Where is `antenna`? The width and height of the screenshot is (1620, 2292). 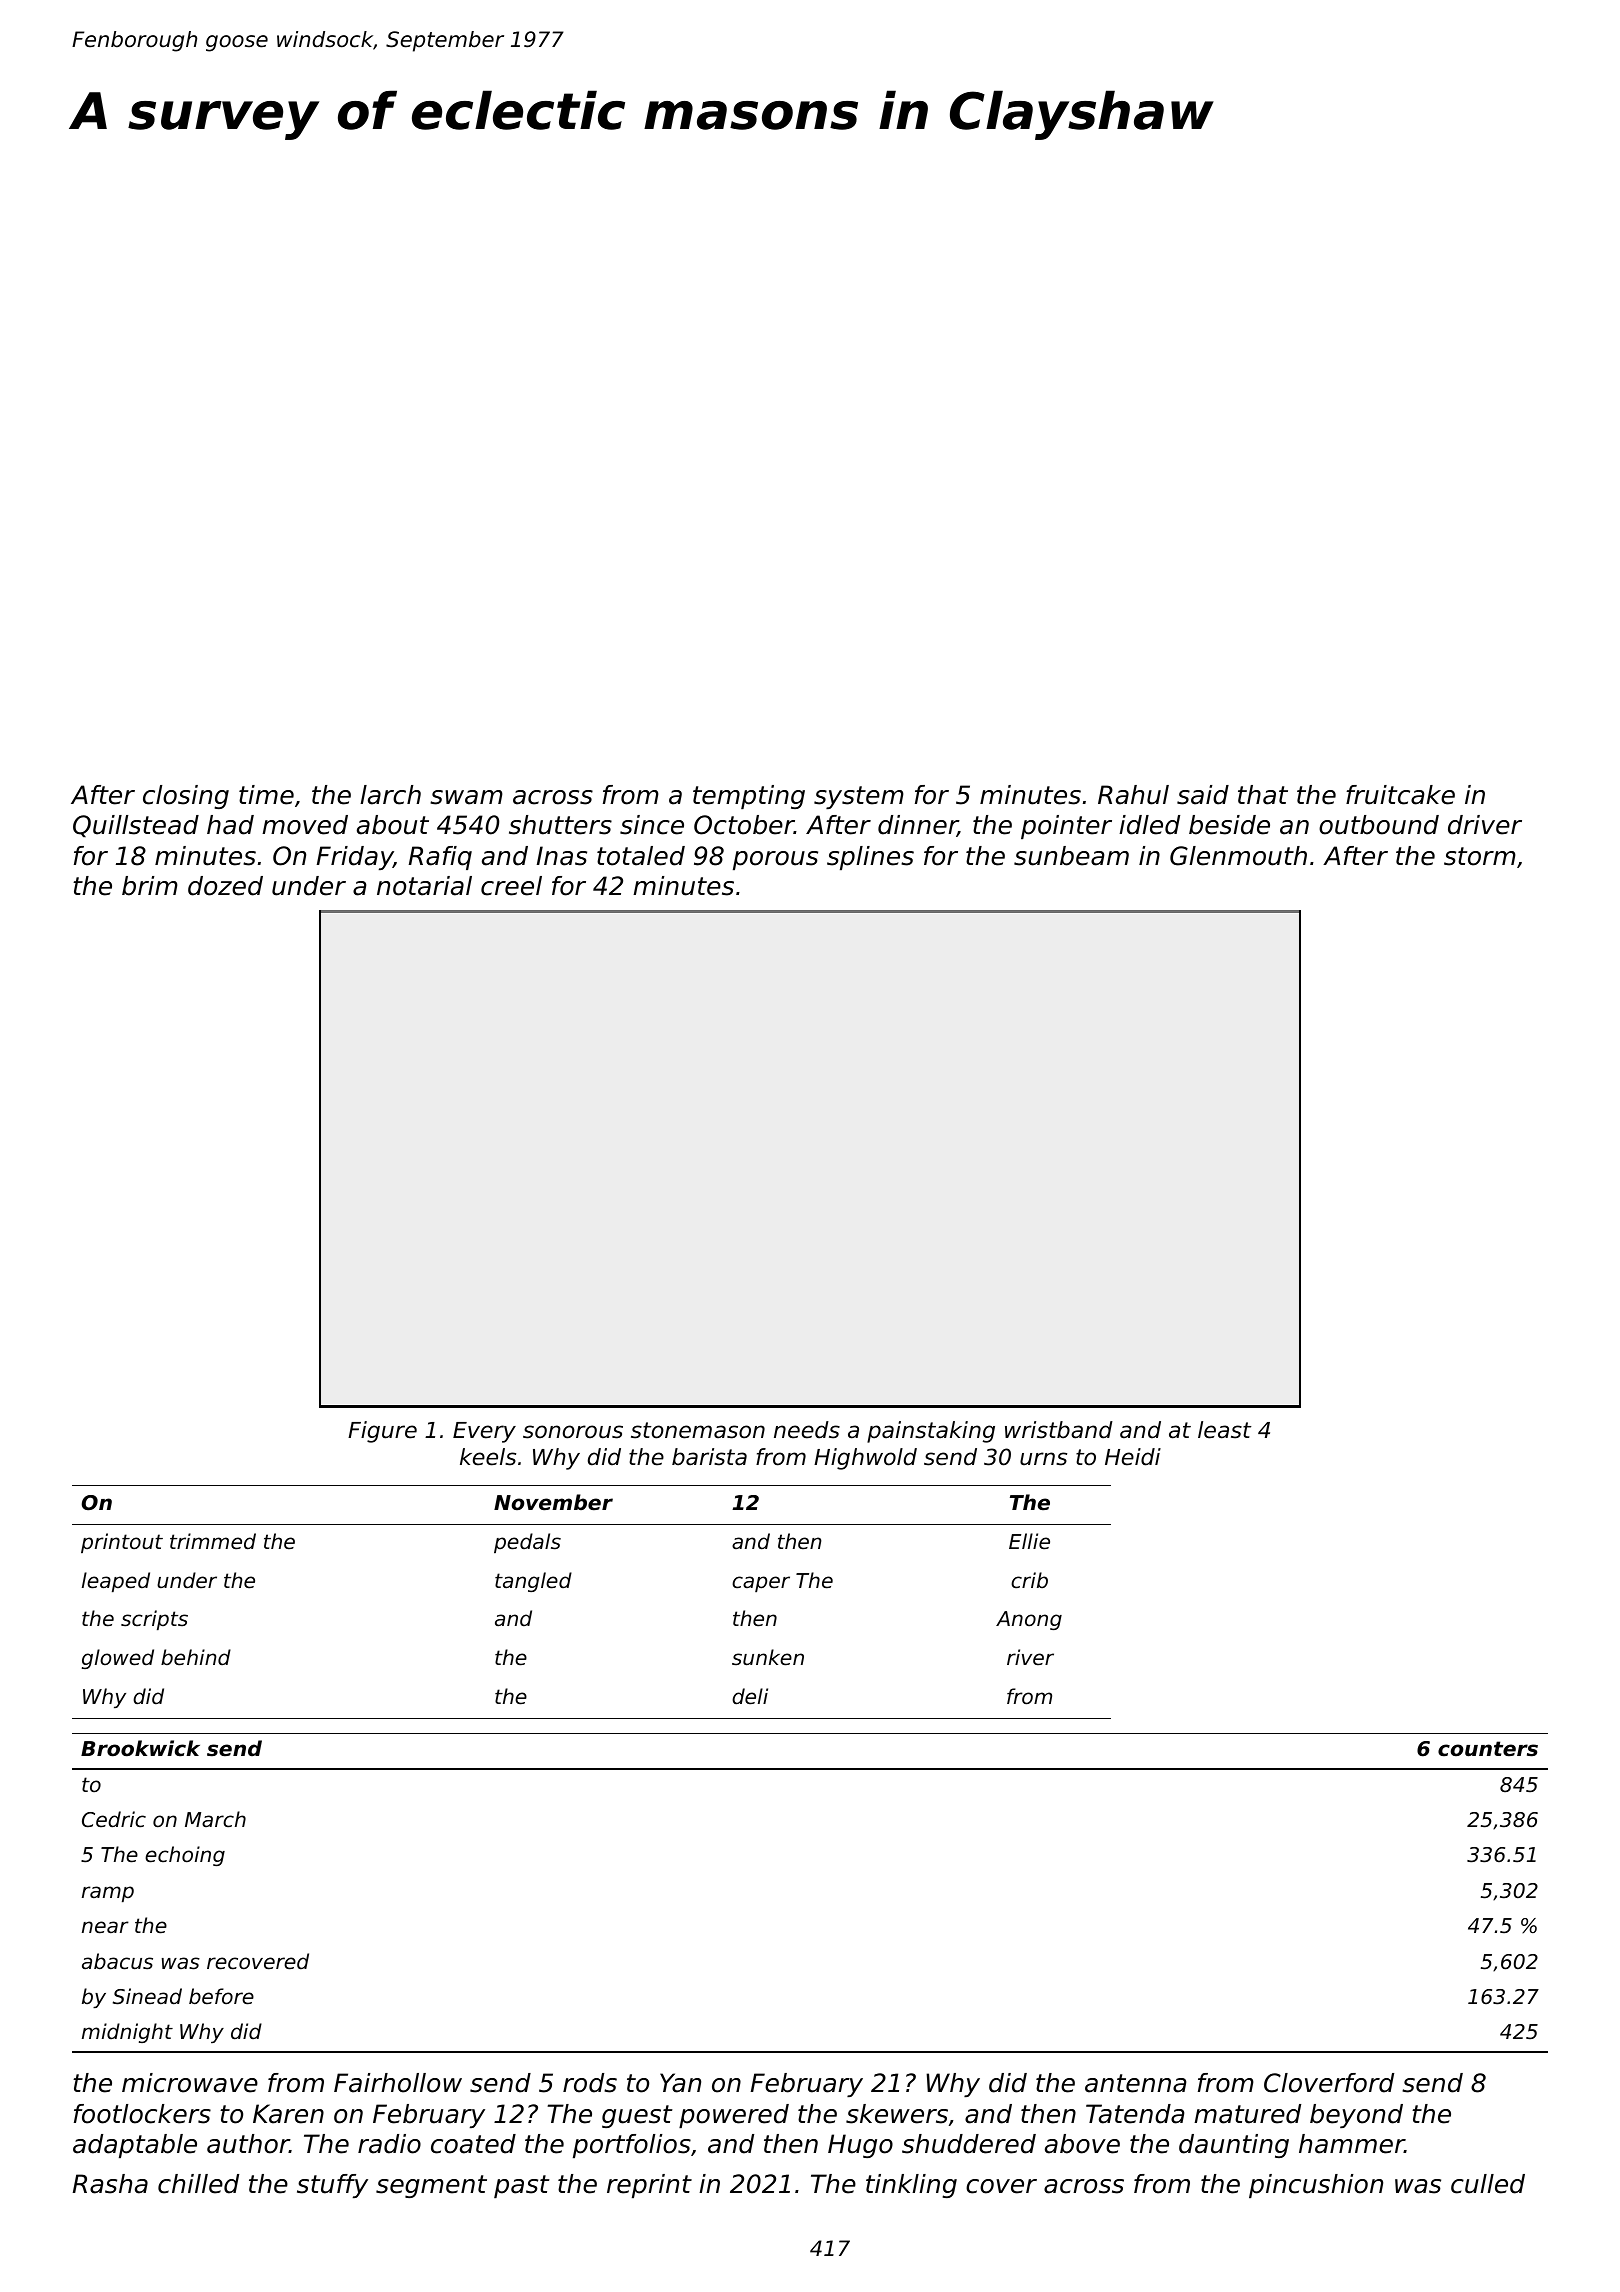
antenna is located at coordinates (1135, 2083).
